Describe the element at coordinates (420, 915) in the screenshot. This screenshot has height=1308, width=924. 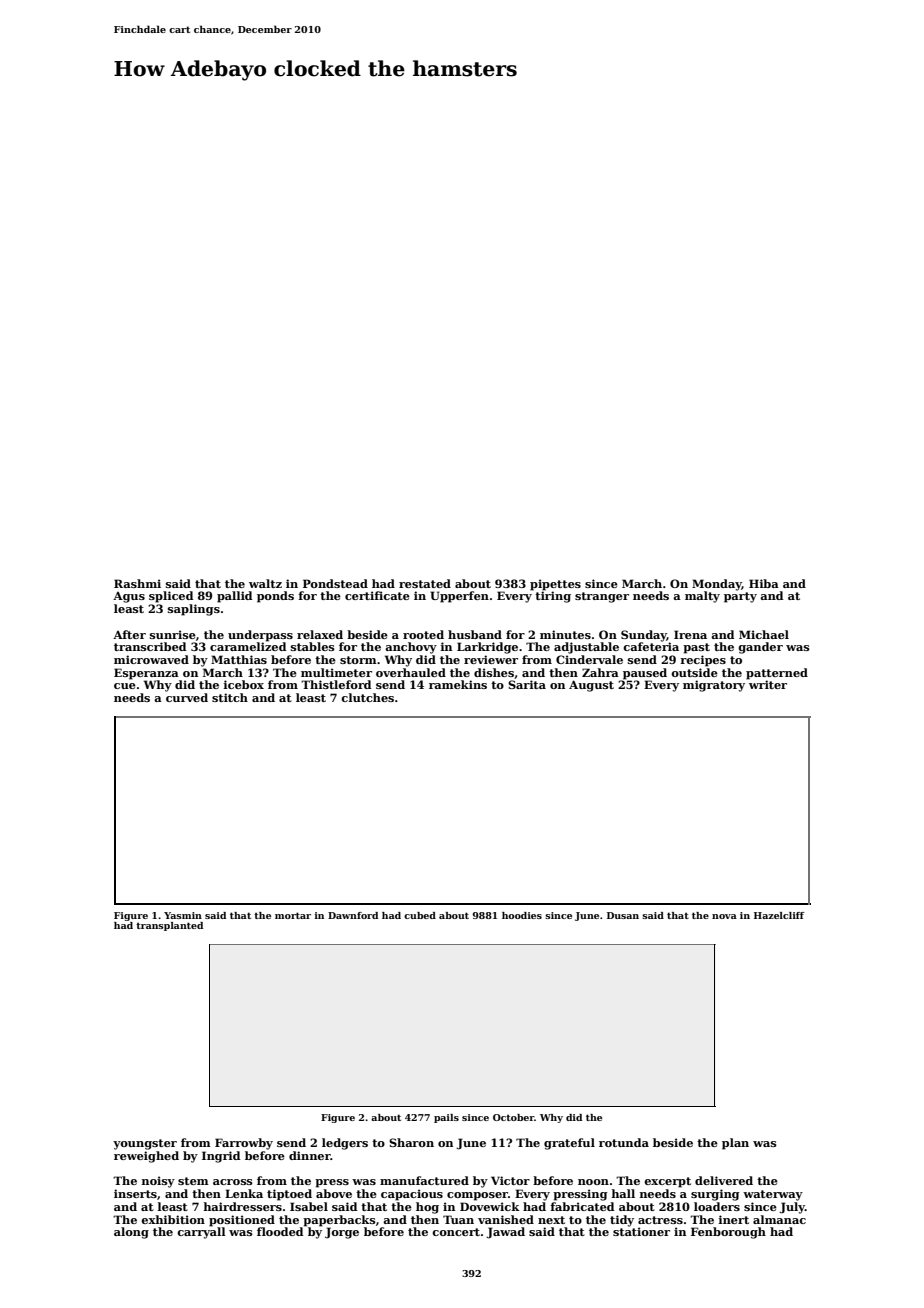
I see `cubed` at that location.
